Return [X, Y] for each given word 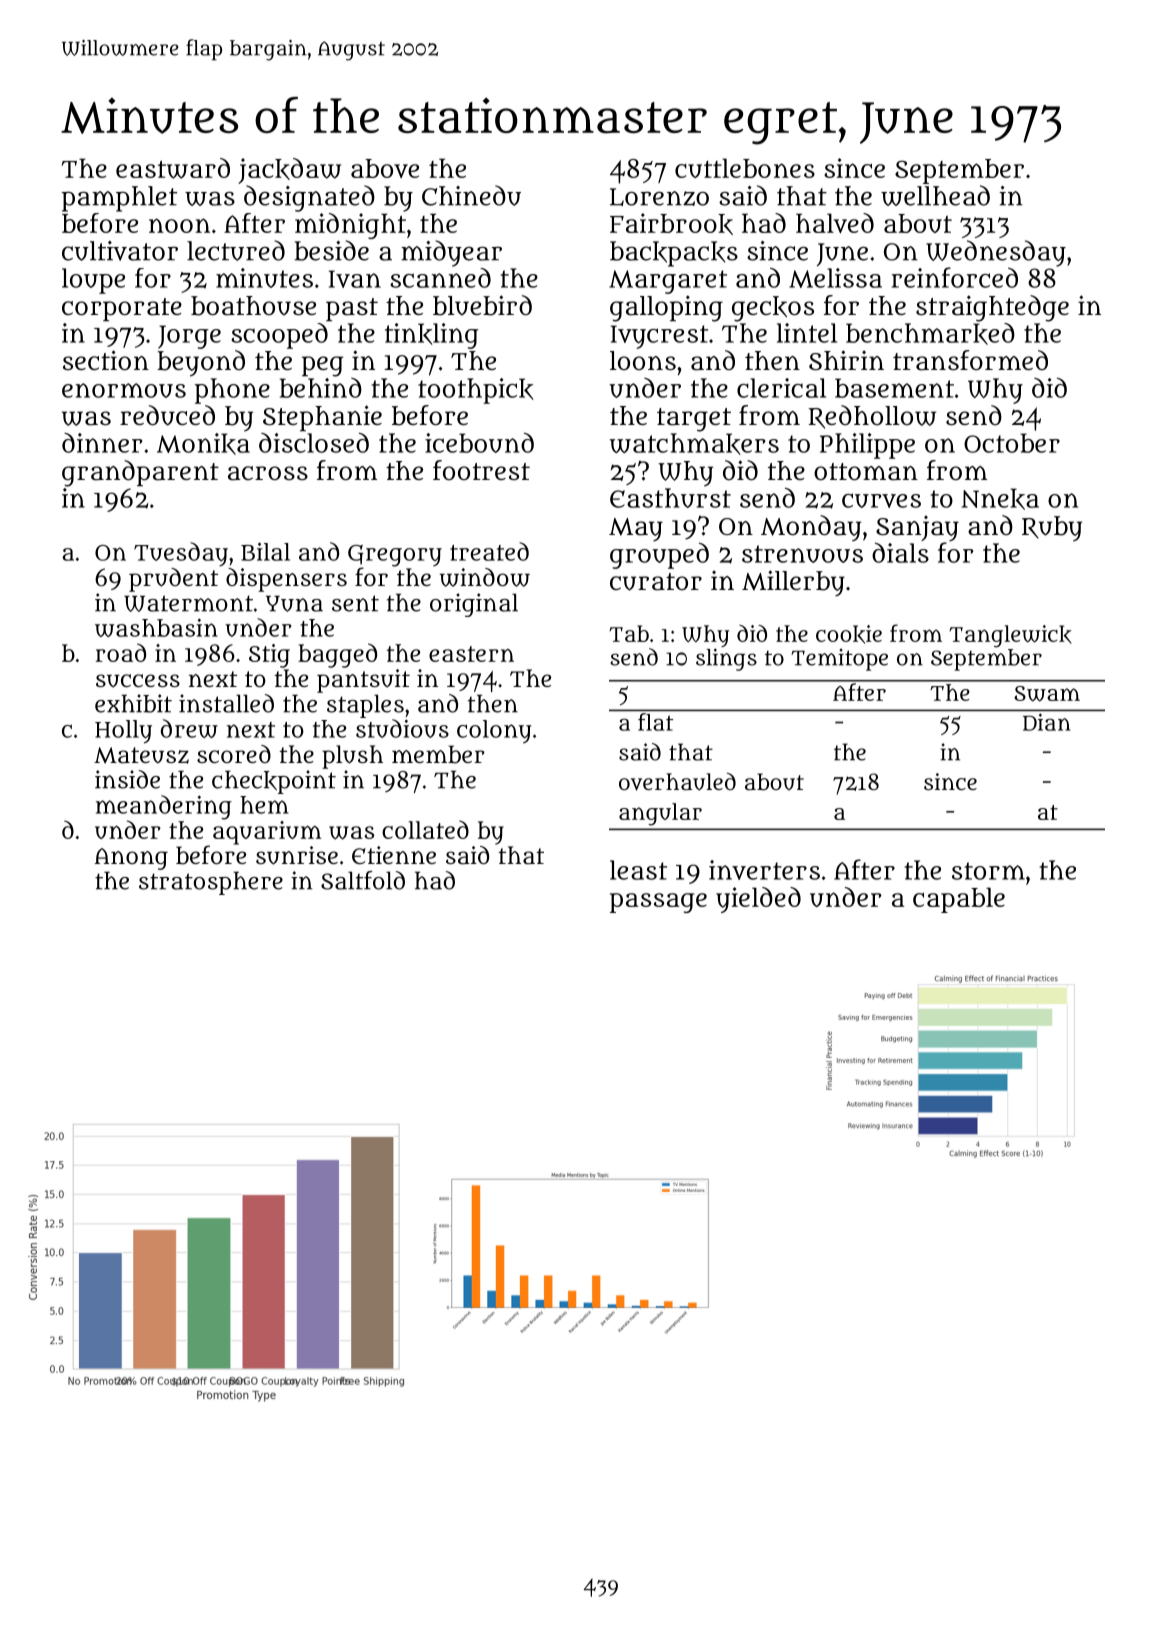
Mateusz [141, 755]
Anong [131, 859]
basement [894, 388]
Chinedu [471, 195]
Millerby [793, 583]
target [694, 420]
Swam [1047, 694]
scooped [279, 336]
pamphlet [119, 199]
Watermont [188, 603]
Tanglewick [1010, 636]
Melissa [835, 278]
